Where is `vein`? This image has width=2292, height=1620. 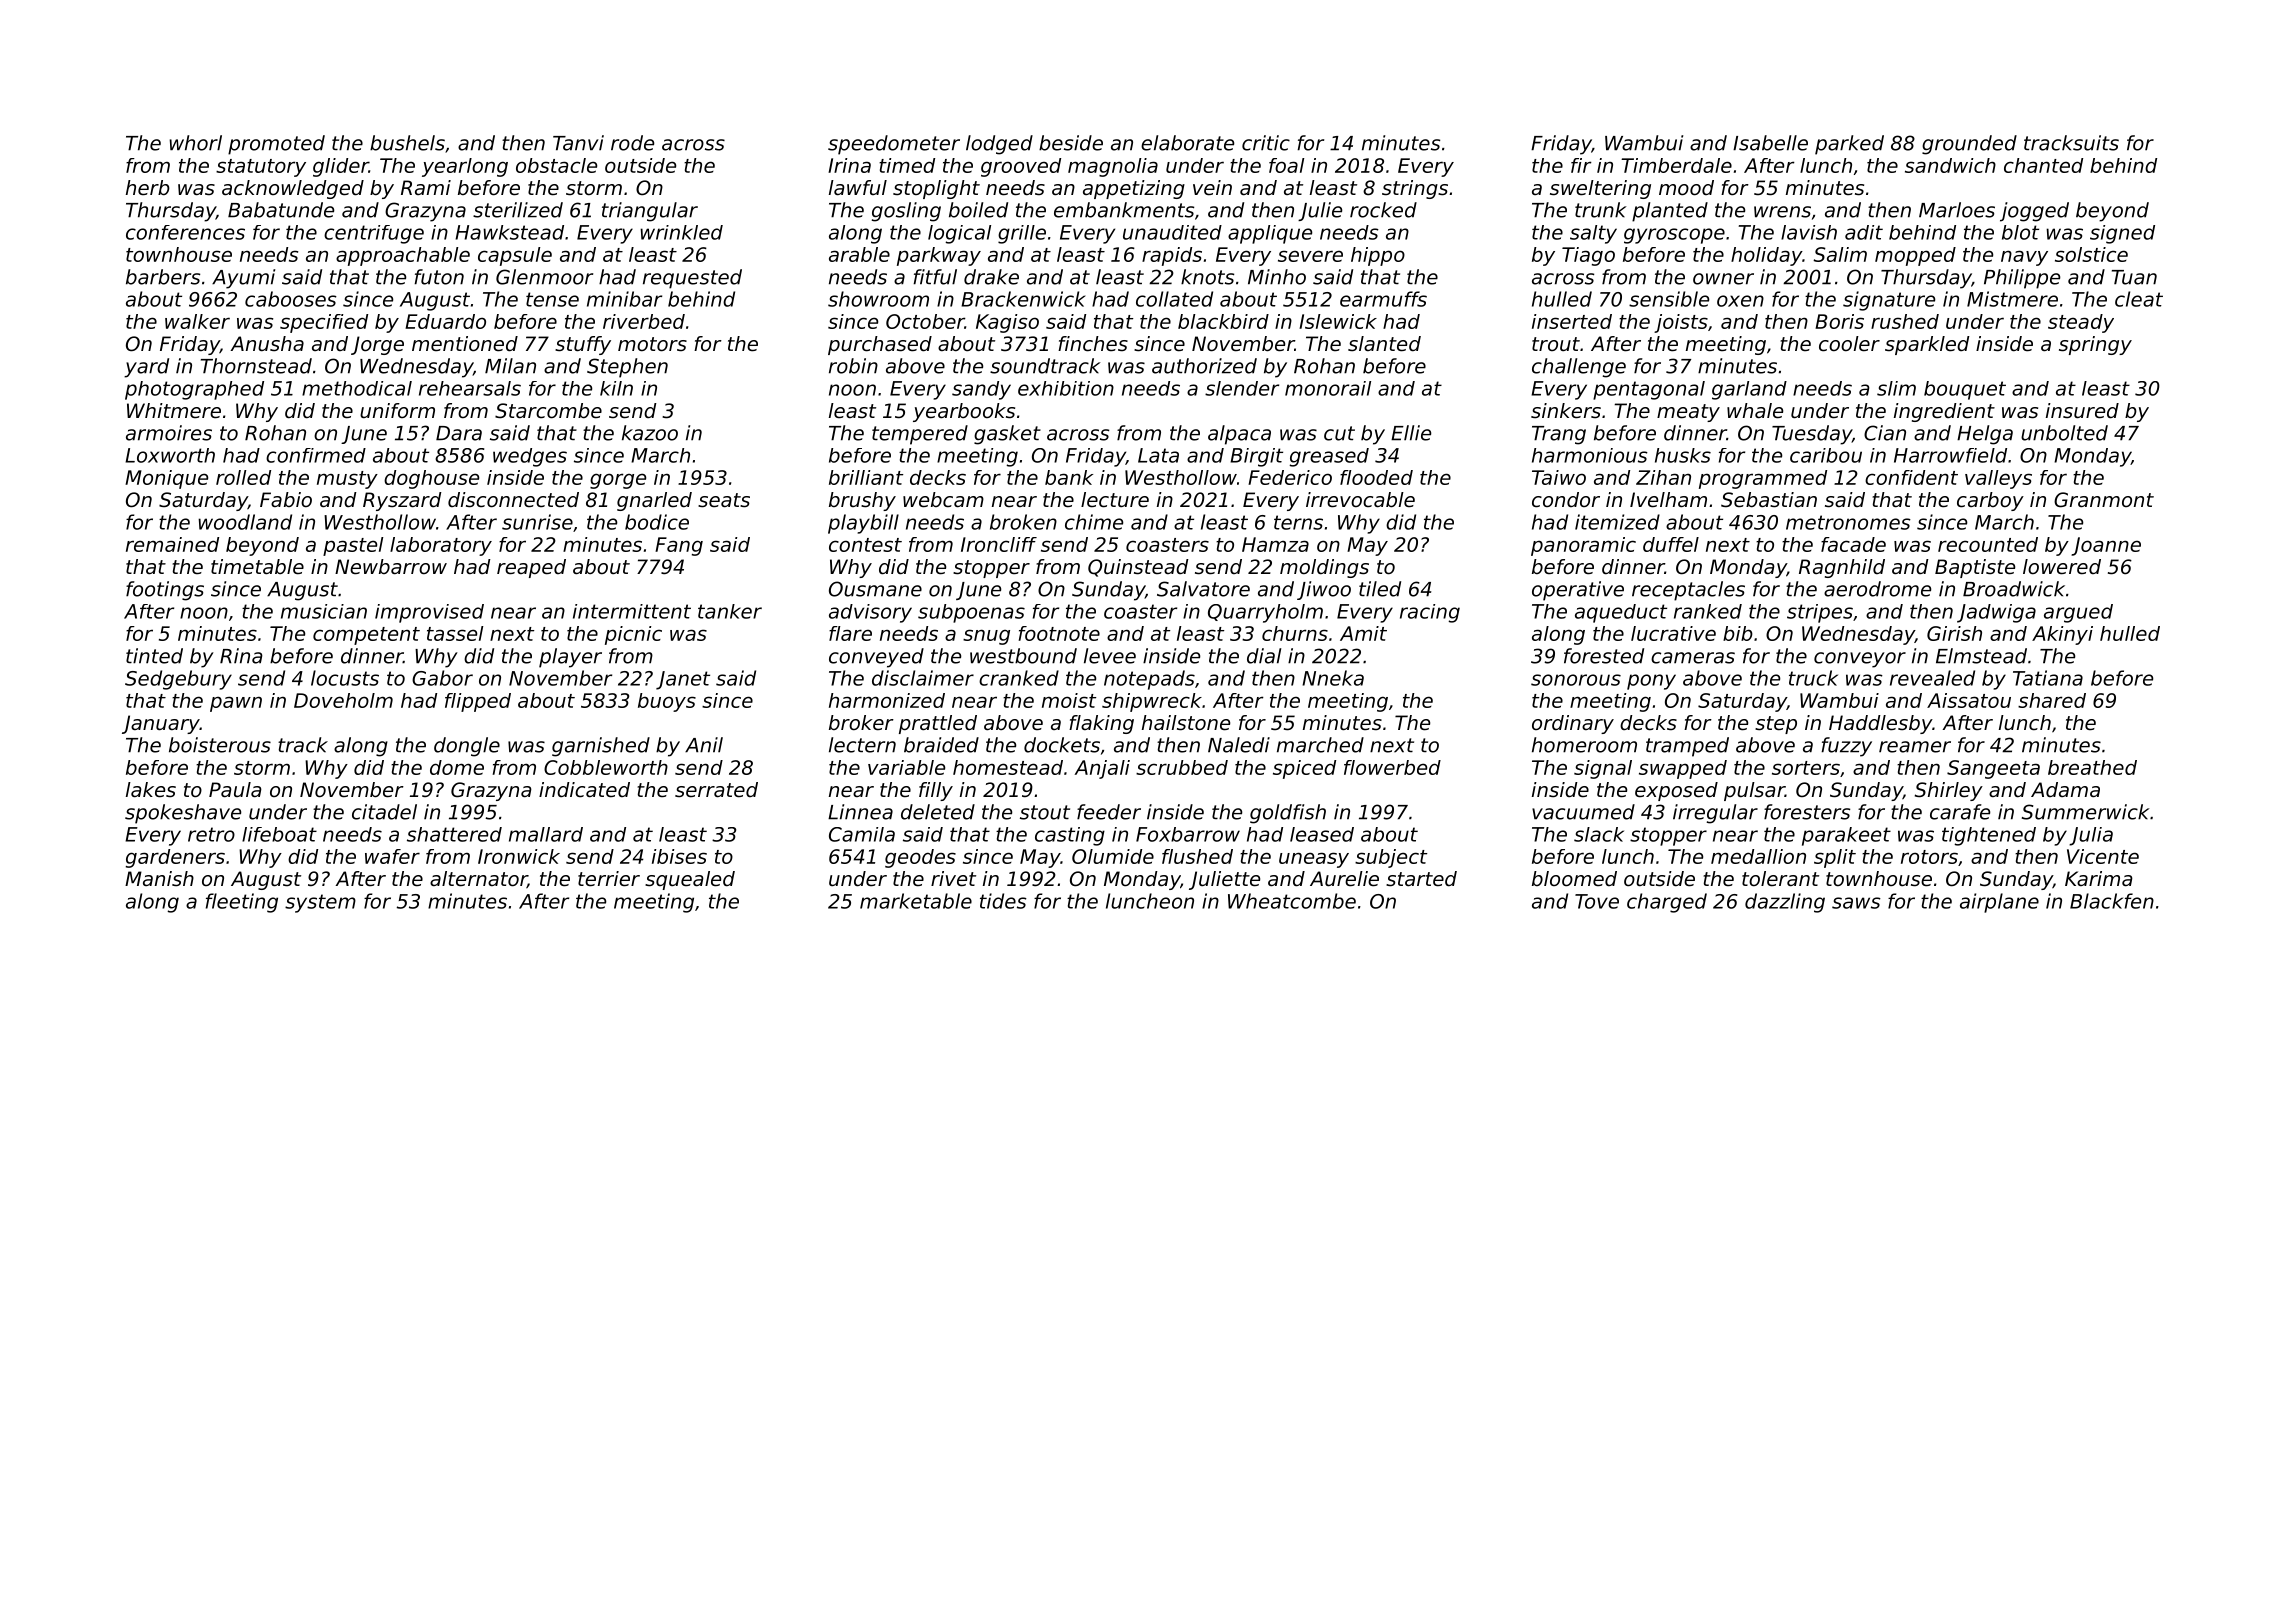 vein is located at coordinates (1212, 188).
